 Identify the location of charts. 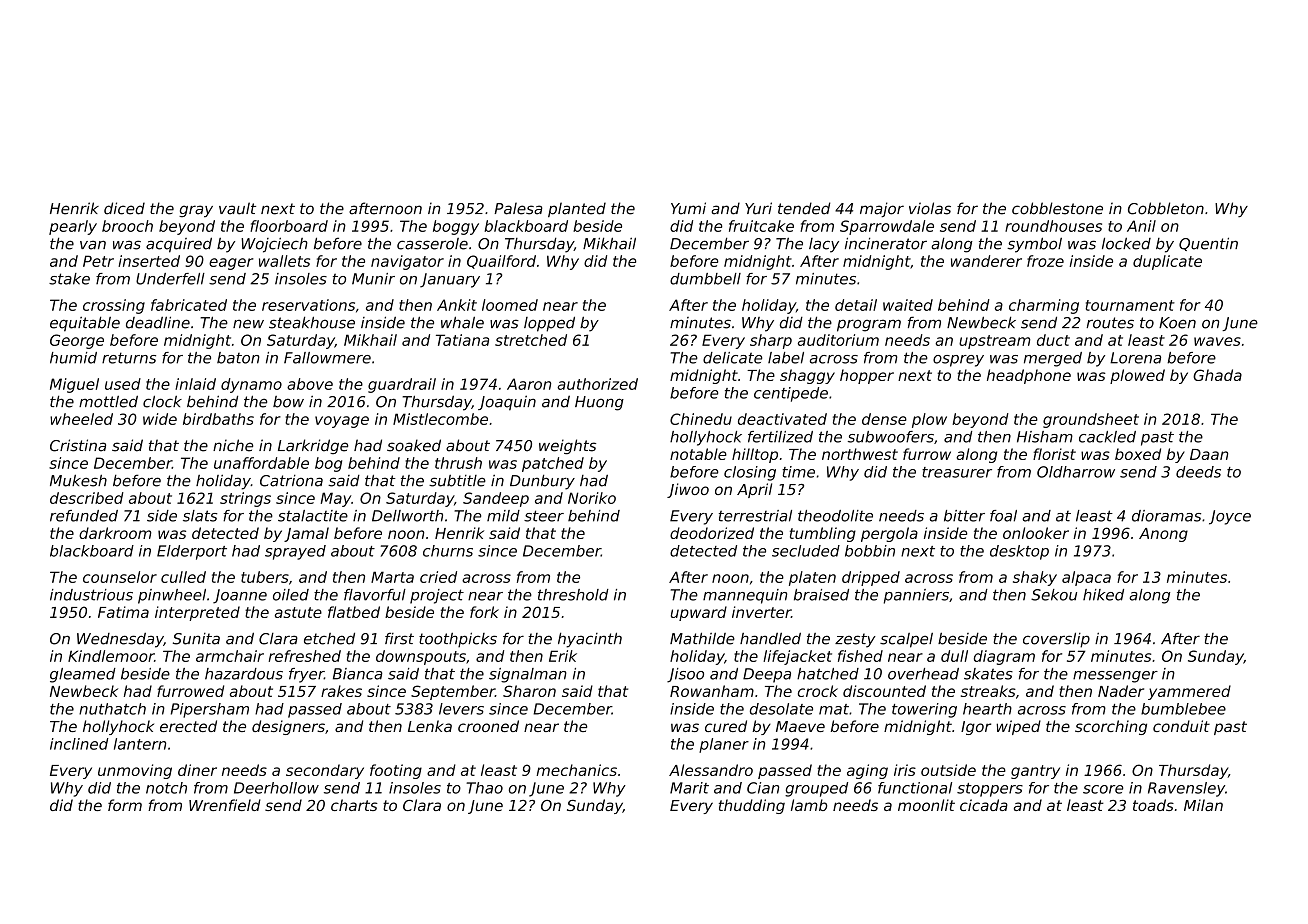
(354, 805).
